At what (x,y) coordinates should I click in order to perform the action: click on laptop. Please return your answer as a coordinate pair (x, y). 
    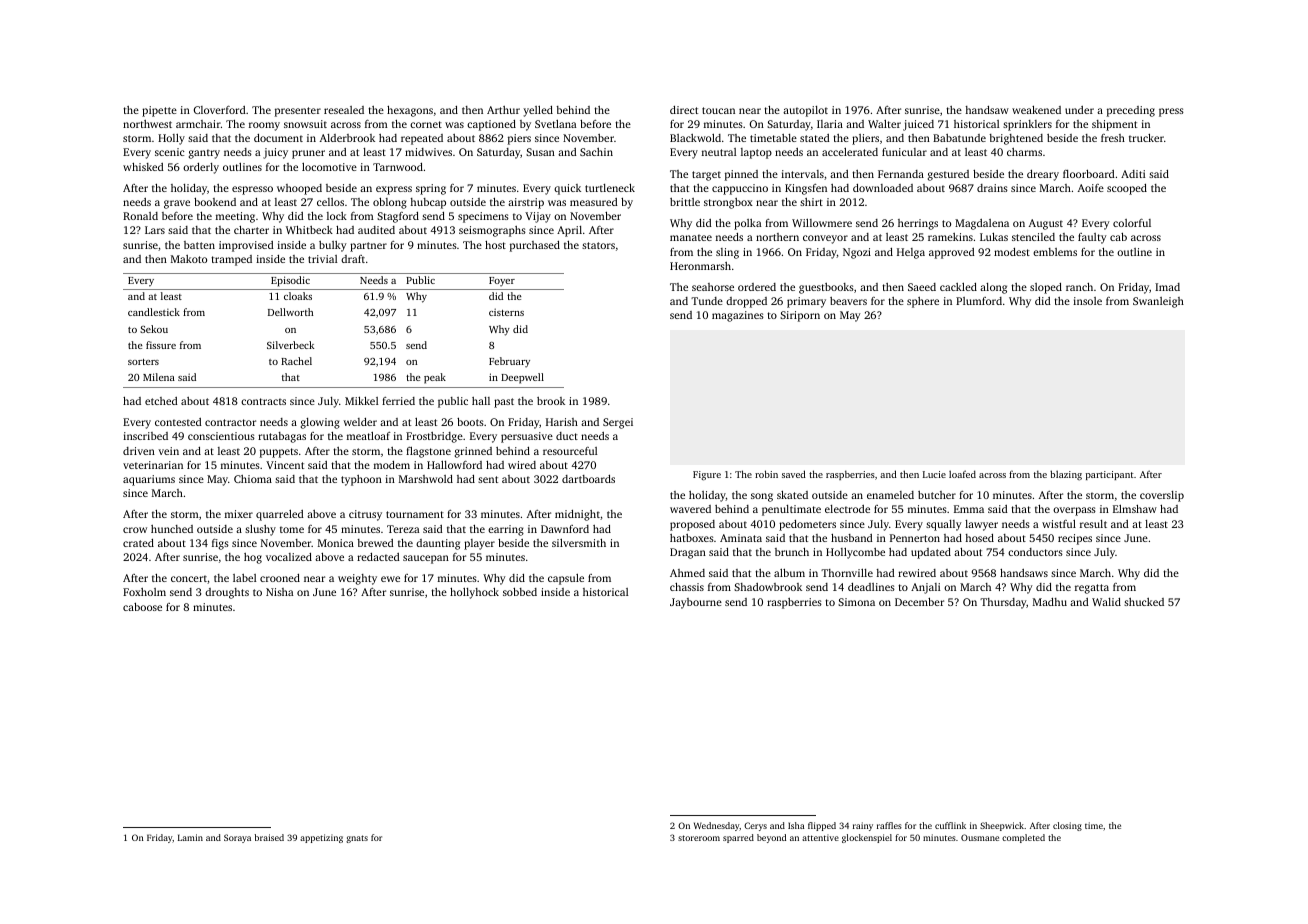
    Looking at the image, I should click on (756, 153).
